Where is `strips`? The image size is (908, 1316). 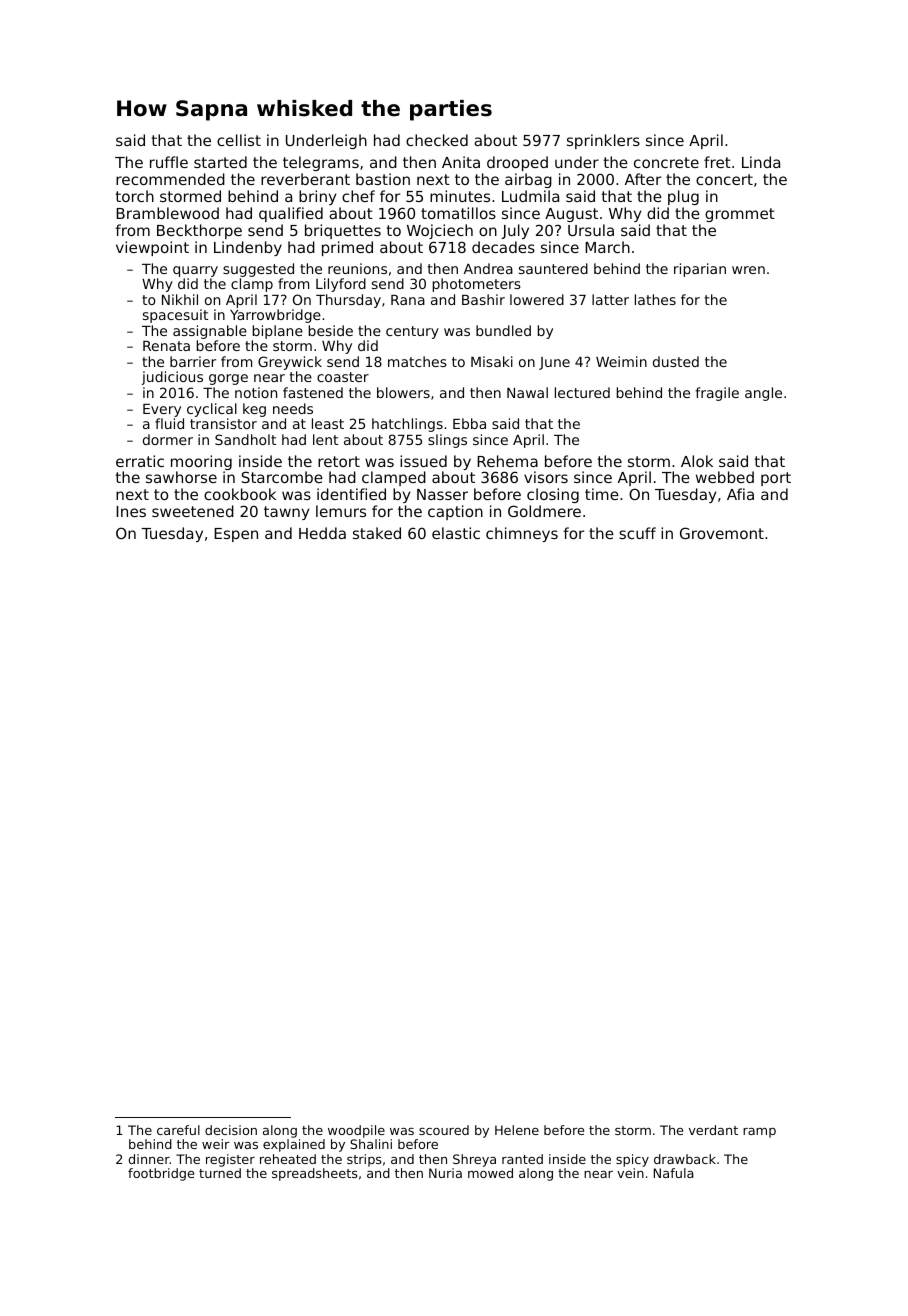 strips is located at coordinates (364, 1160).
